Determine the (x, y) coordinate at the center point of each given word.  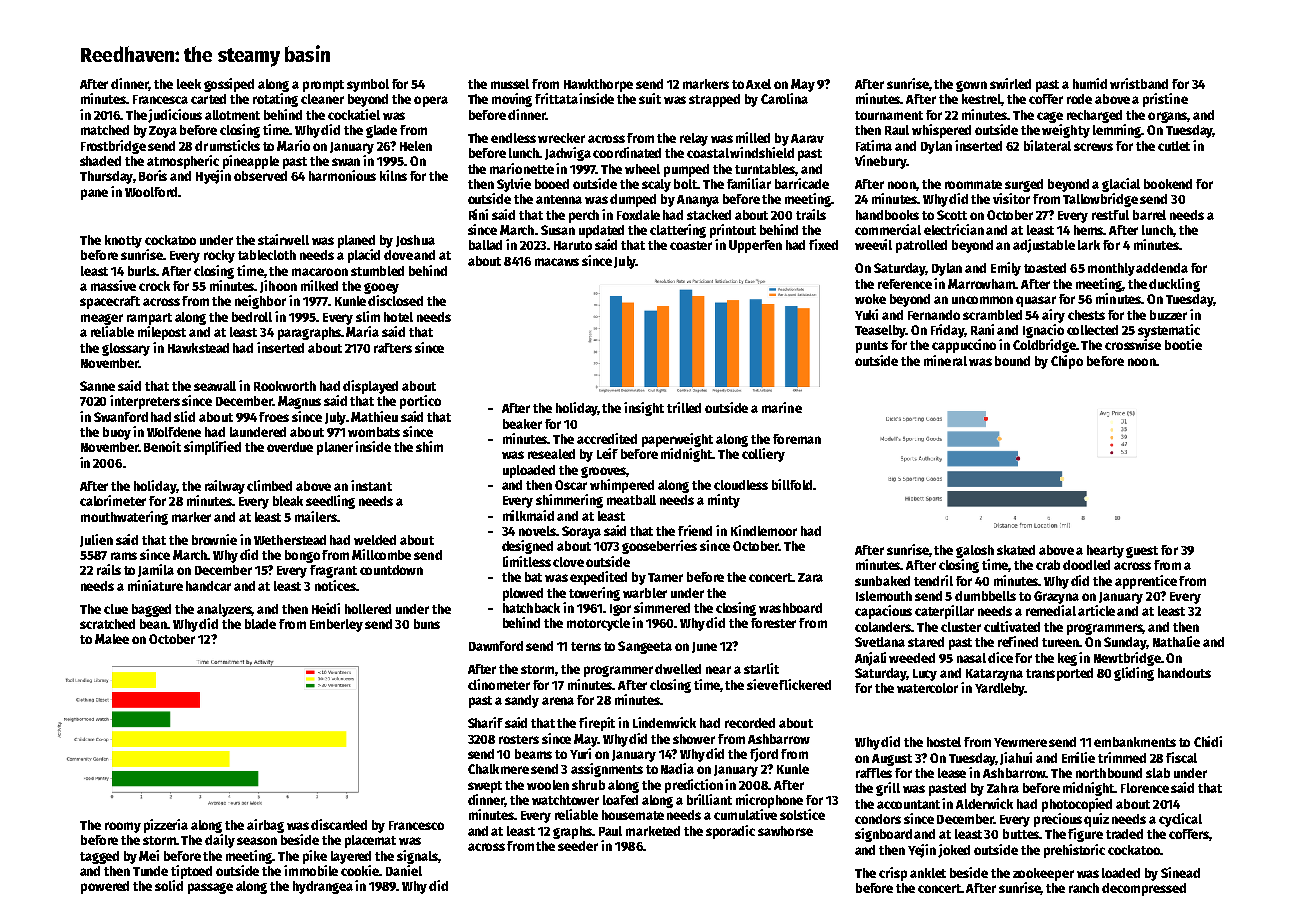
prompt (323, 86)
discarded (339, 824)
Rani (982, 329)
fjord (764, 755)
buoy (117, 433)
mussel (510, 84)
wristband (1139, 83)
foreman (797, 439)
